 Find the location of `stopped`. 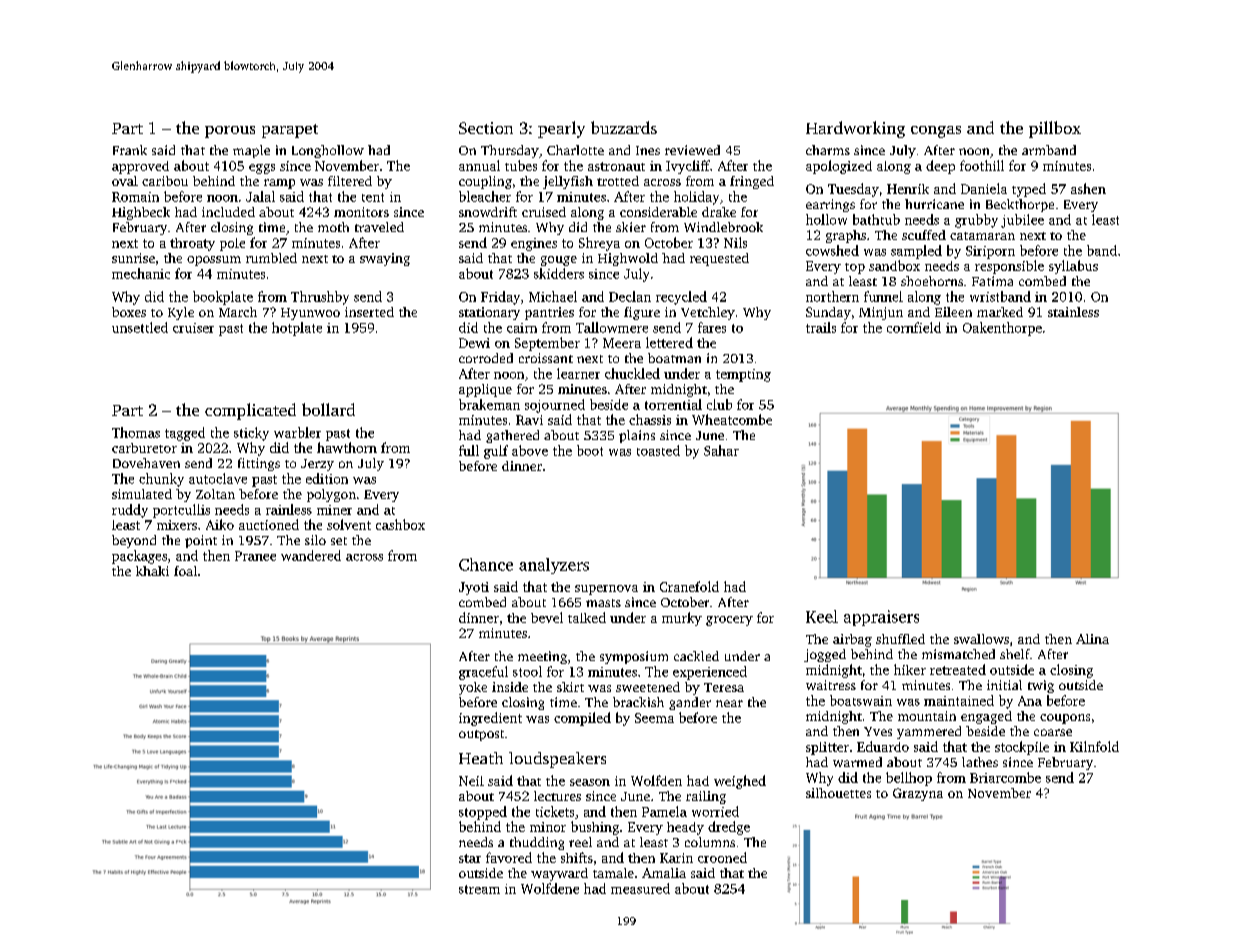

stopped is located at coordinates (483, 813).
